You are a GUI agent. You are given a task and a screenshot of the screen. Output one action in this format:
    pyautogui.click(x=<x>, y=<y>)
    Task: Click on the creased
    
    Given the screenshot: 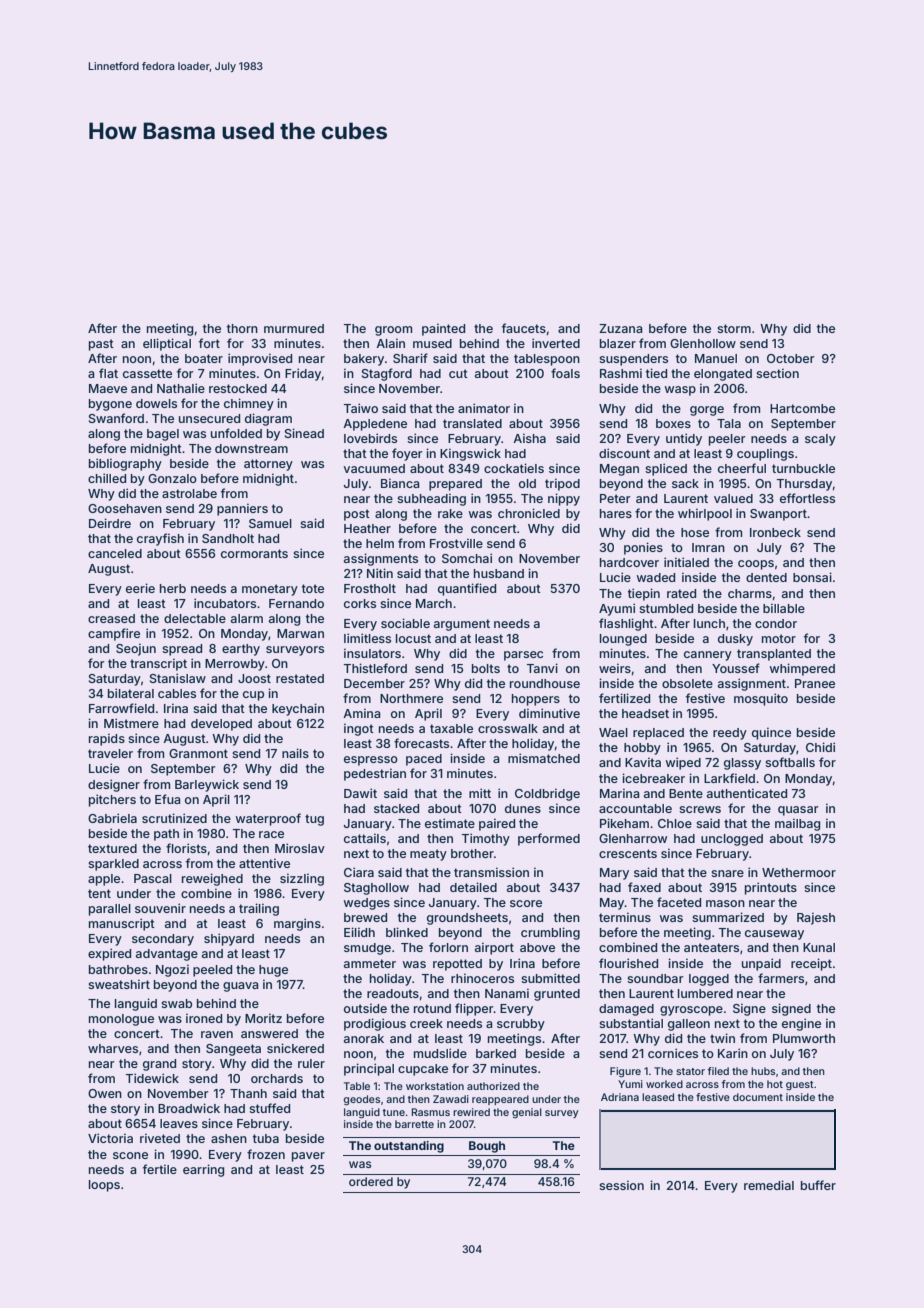 What is the action you would take?
    pyautogui.click(x=111, y=618)
